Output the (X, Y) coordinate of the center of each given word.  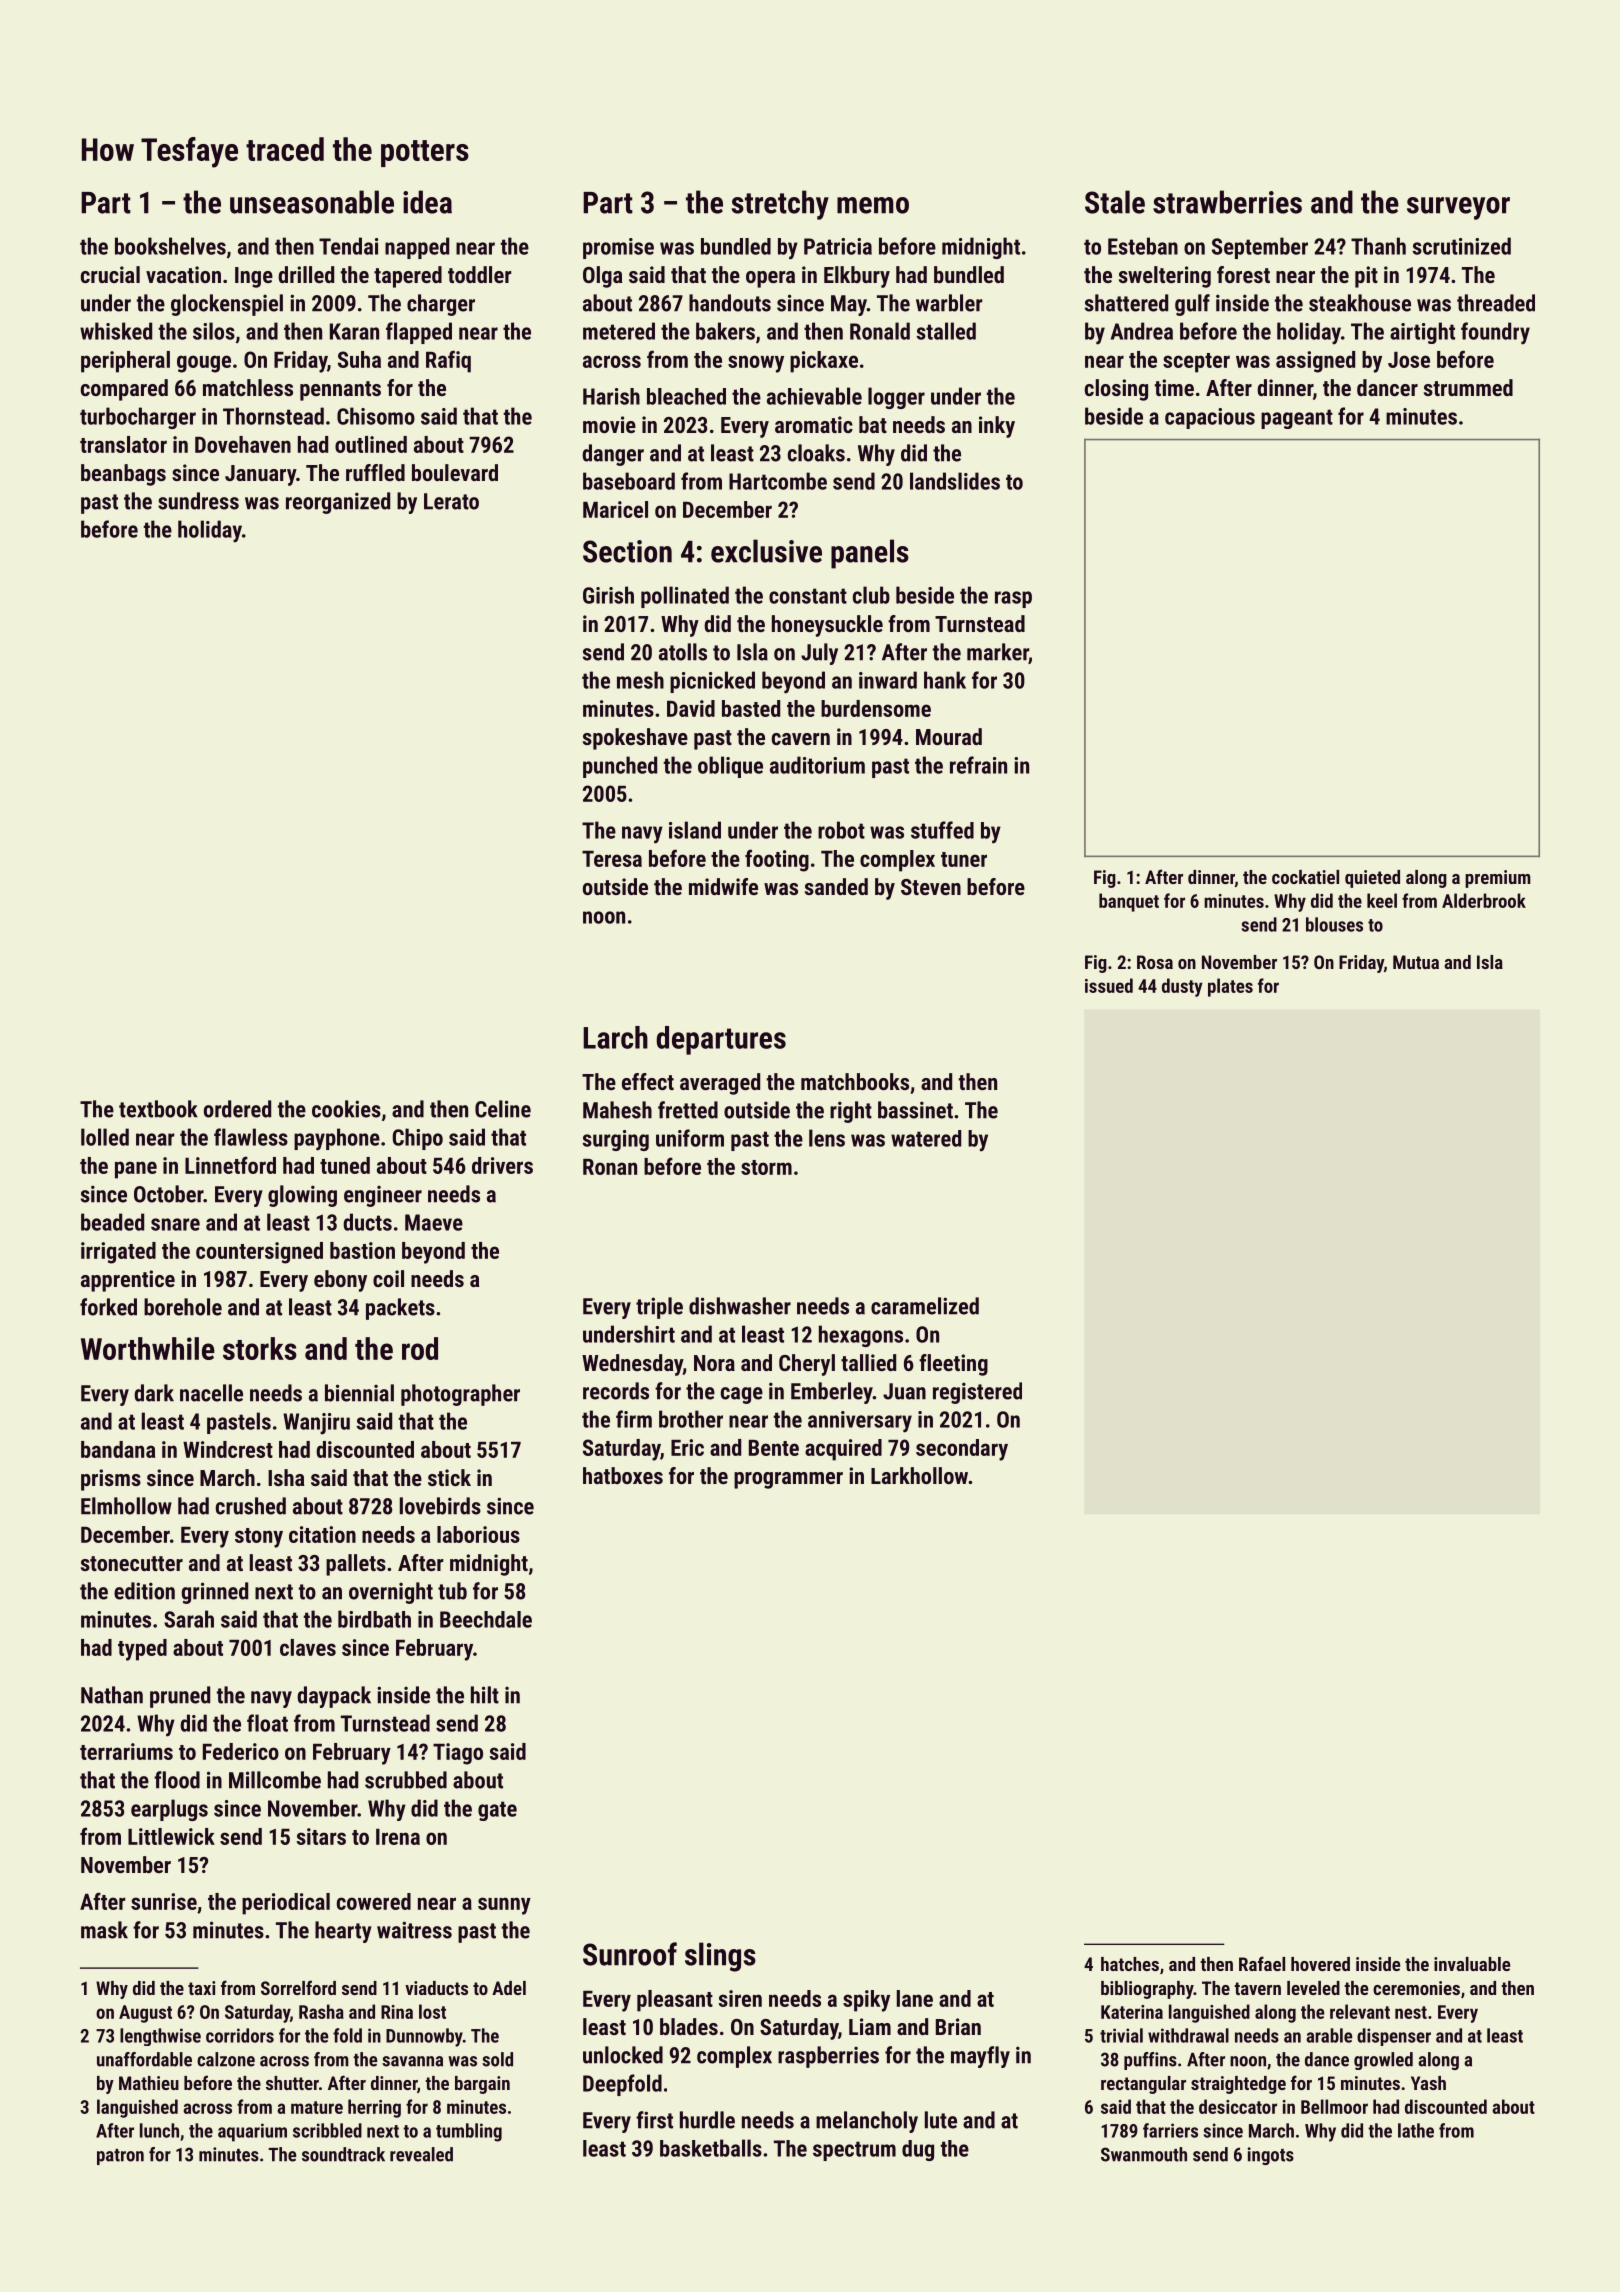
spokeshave (635, 739)
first (654, 2120)
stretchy (780, 205)
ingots (1270, 2156)
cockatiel (1305, 877)
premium (1498, 879)
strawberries (1227, 202)
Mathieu (149, 2083)
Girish (608, 595)
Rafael (1262, 1963)
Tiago (458, 1754)
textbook (158, 1109)
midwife (723, 886)
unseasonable (312, 202)
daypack (334, 1697)
